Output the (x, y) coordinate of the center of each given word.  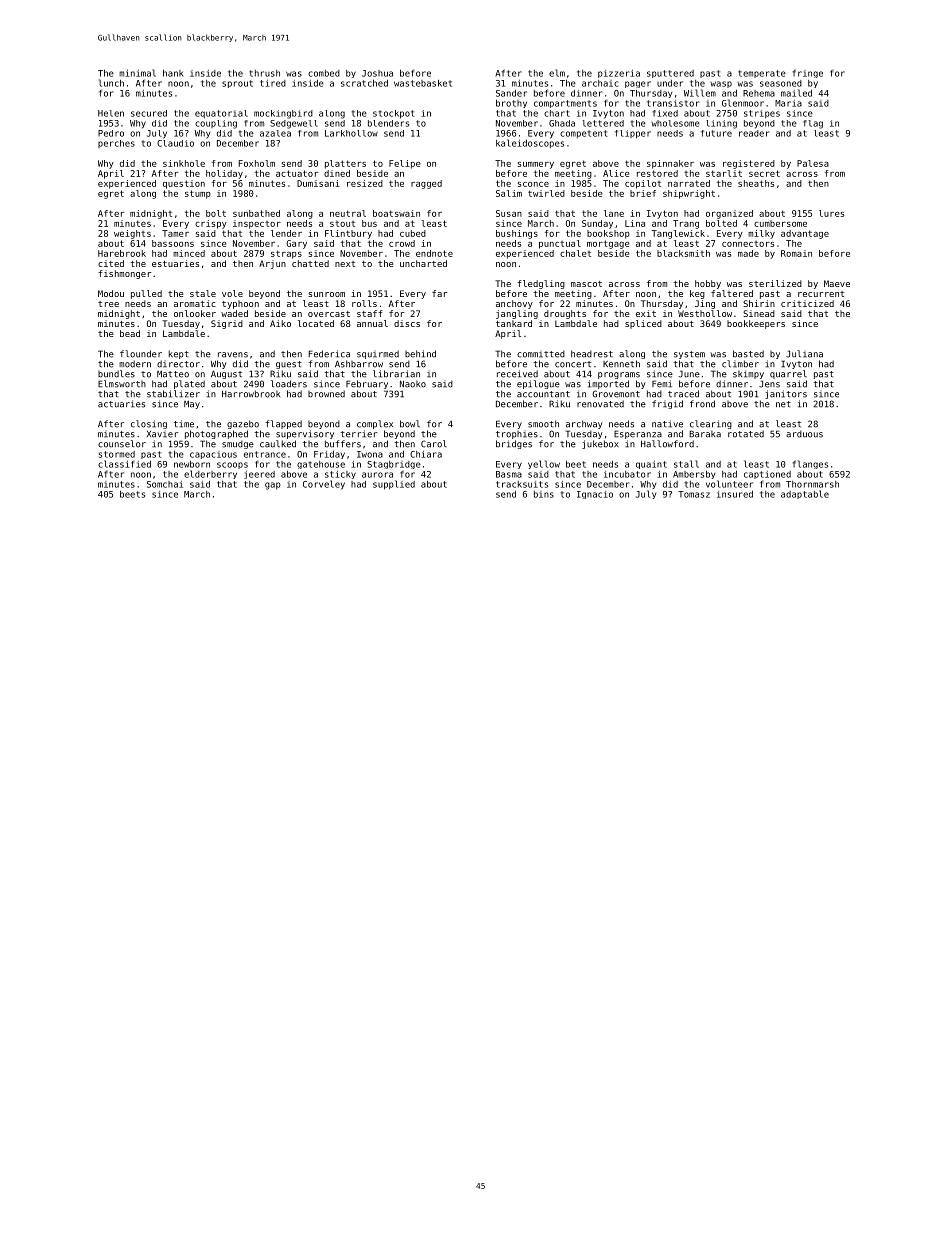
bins (544, 494)
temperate (762, 74)
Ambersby (694, 475)
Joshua (377, 73)
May (192, 404)
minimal (137, 73)
